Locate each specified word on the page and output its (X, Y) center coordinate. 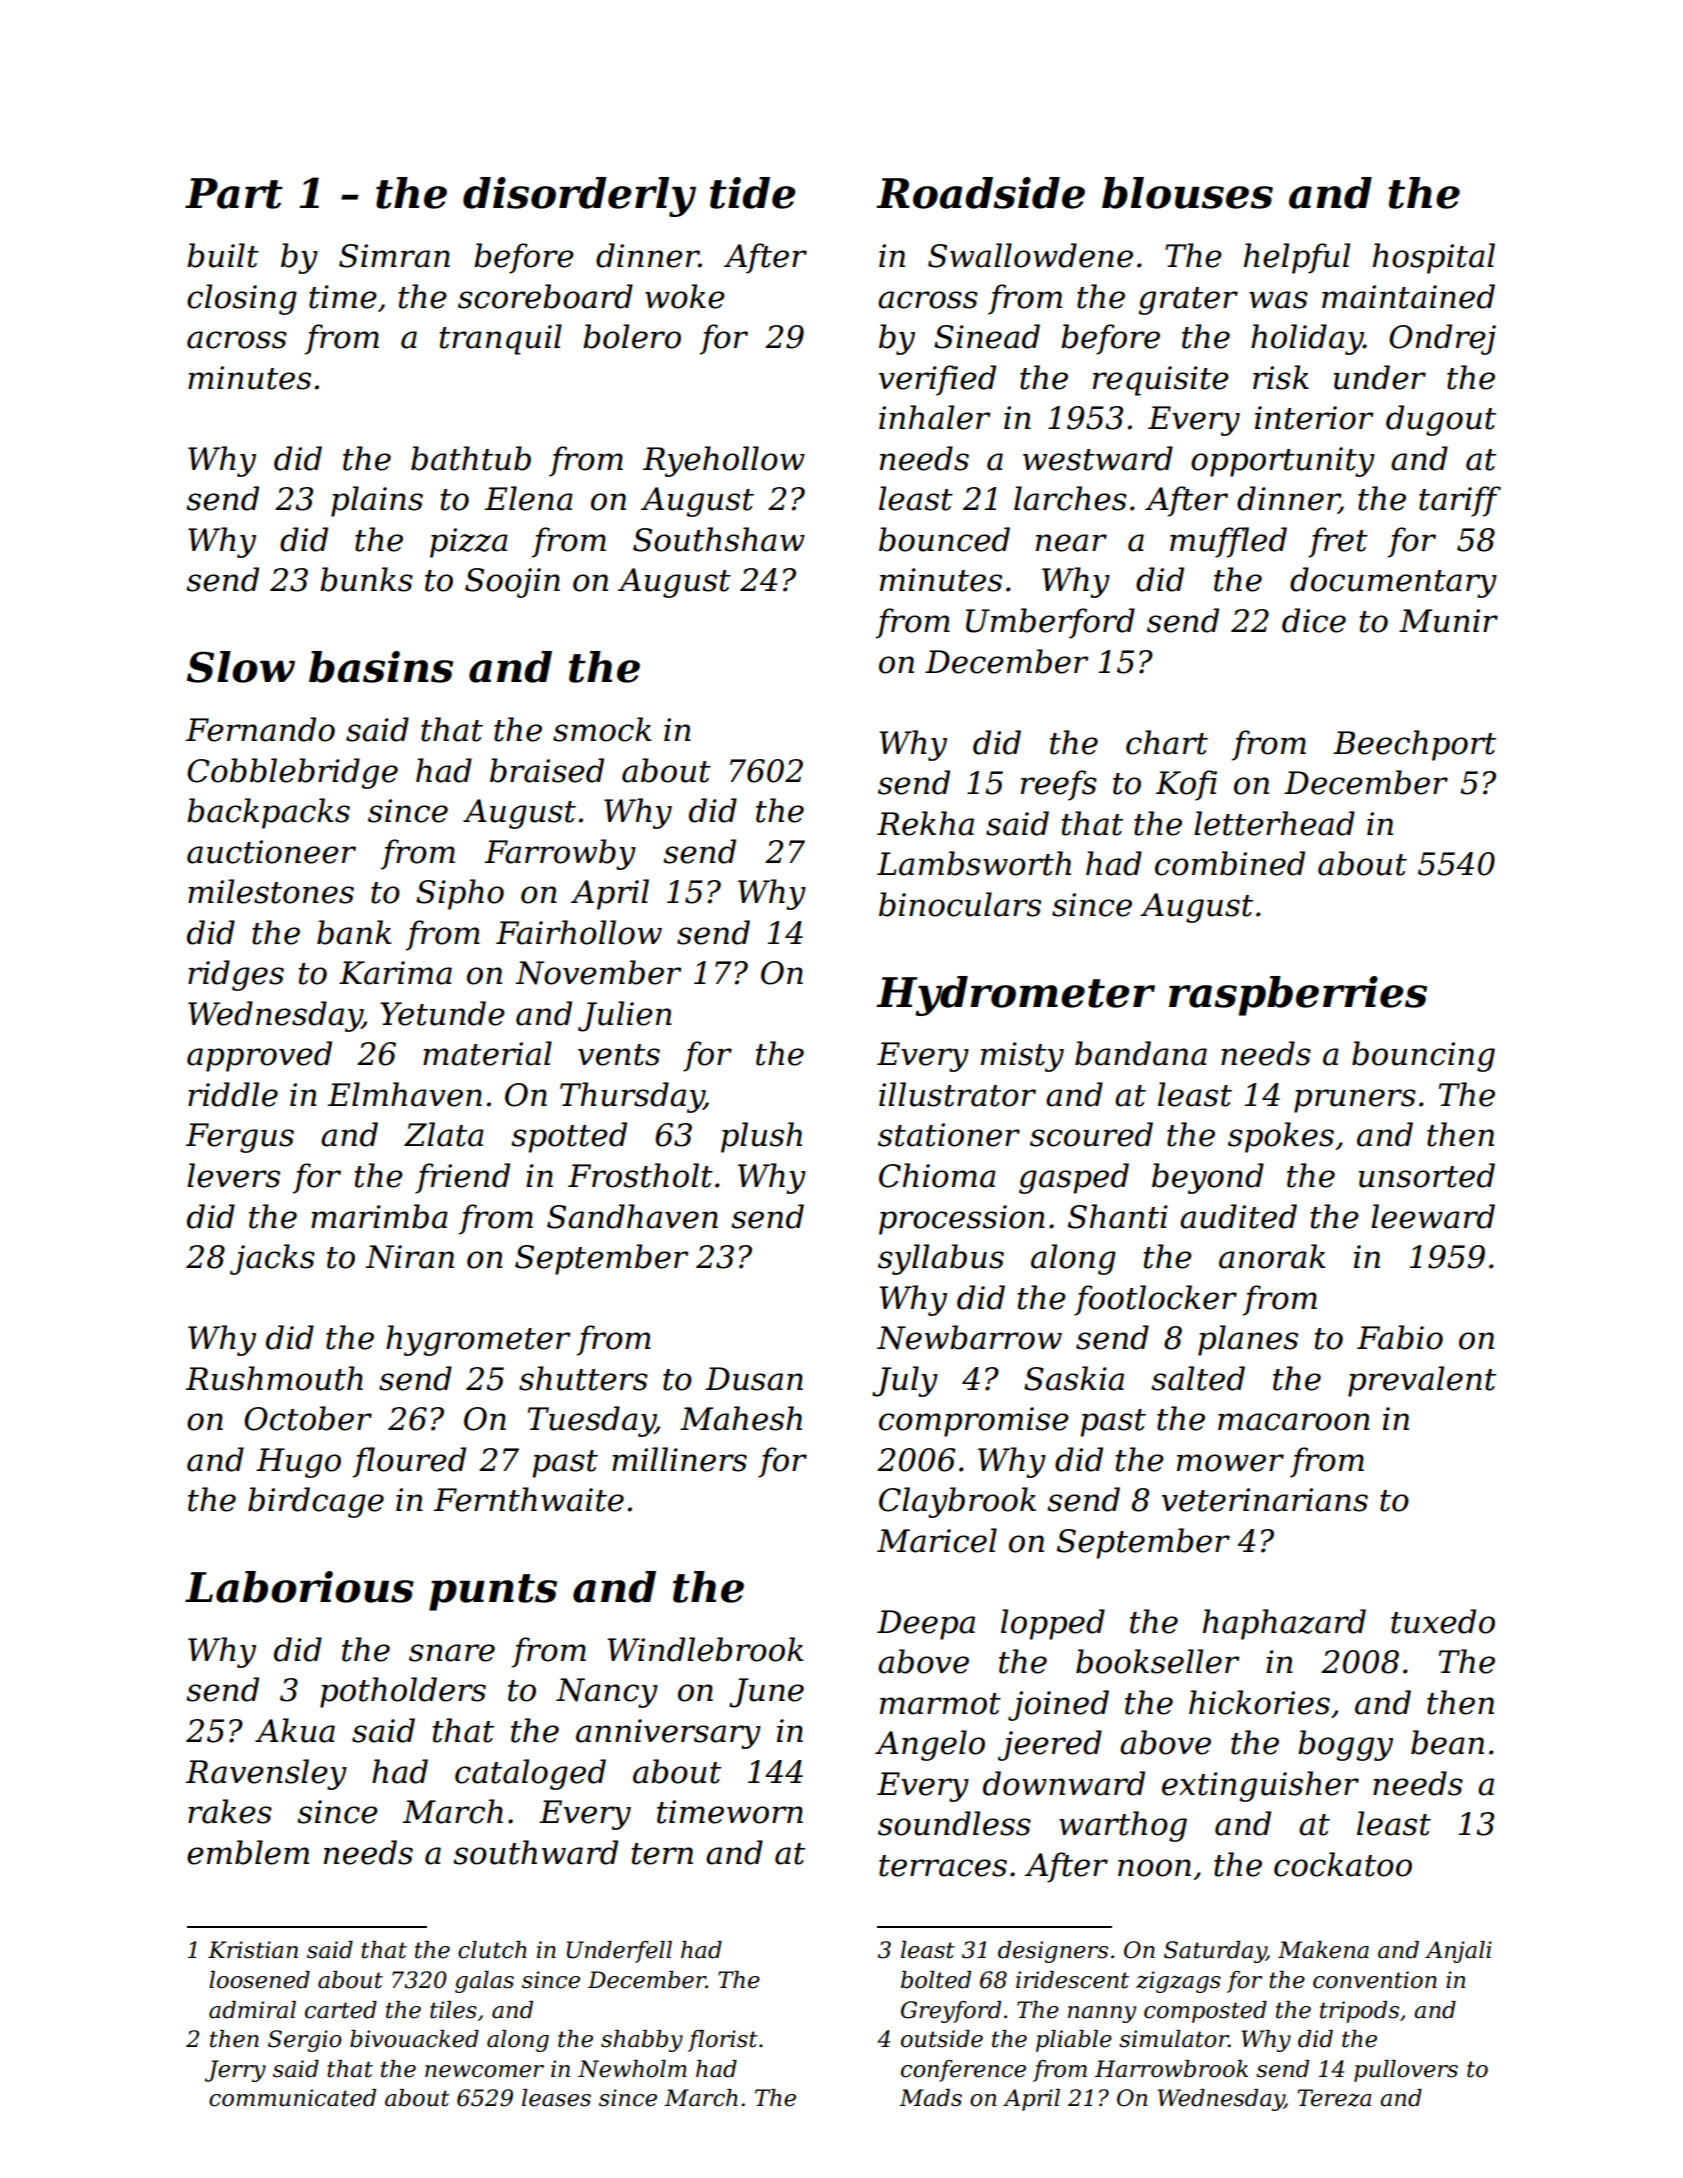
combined (1230, 863)
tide (753, 193)
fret (1338, 542)
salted (1198, 1378)
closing (242, 299)
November (598, 972)
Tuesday (591, 1421)
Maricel (937, 1540)
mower (1230, 1463)
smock (602, 729)
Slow (241, 667)
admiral (252, 2010)
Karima (395, 973)
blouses (1187, 193)
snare (452, 1653)
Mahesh (741, 1418)
